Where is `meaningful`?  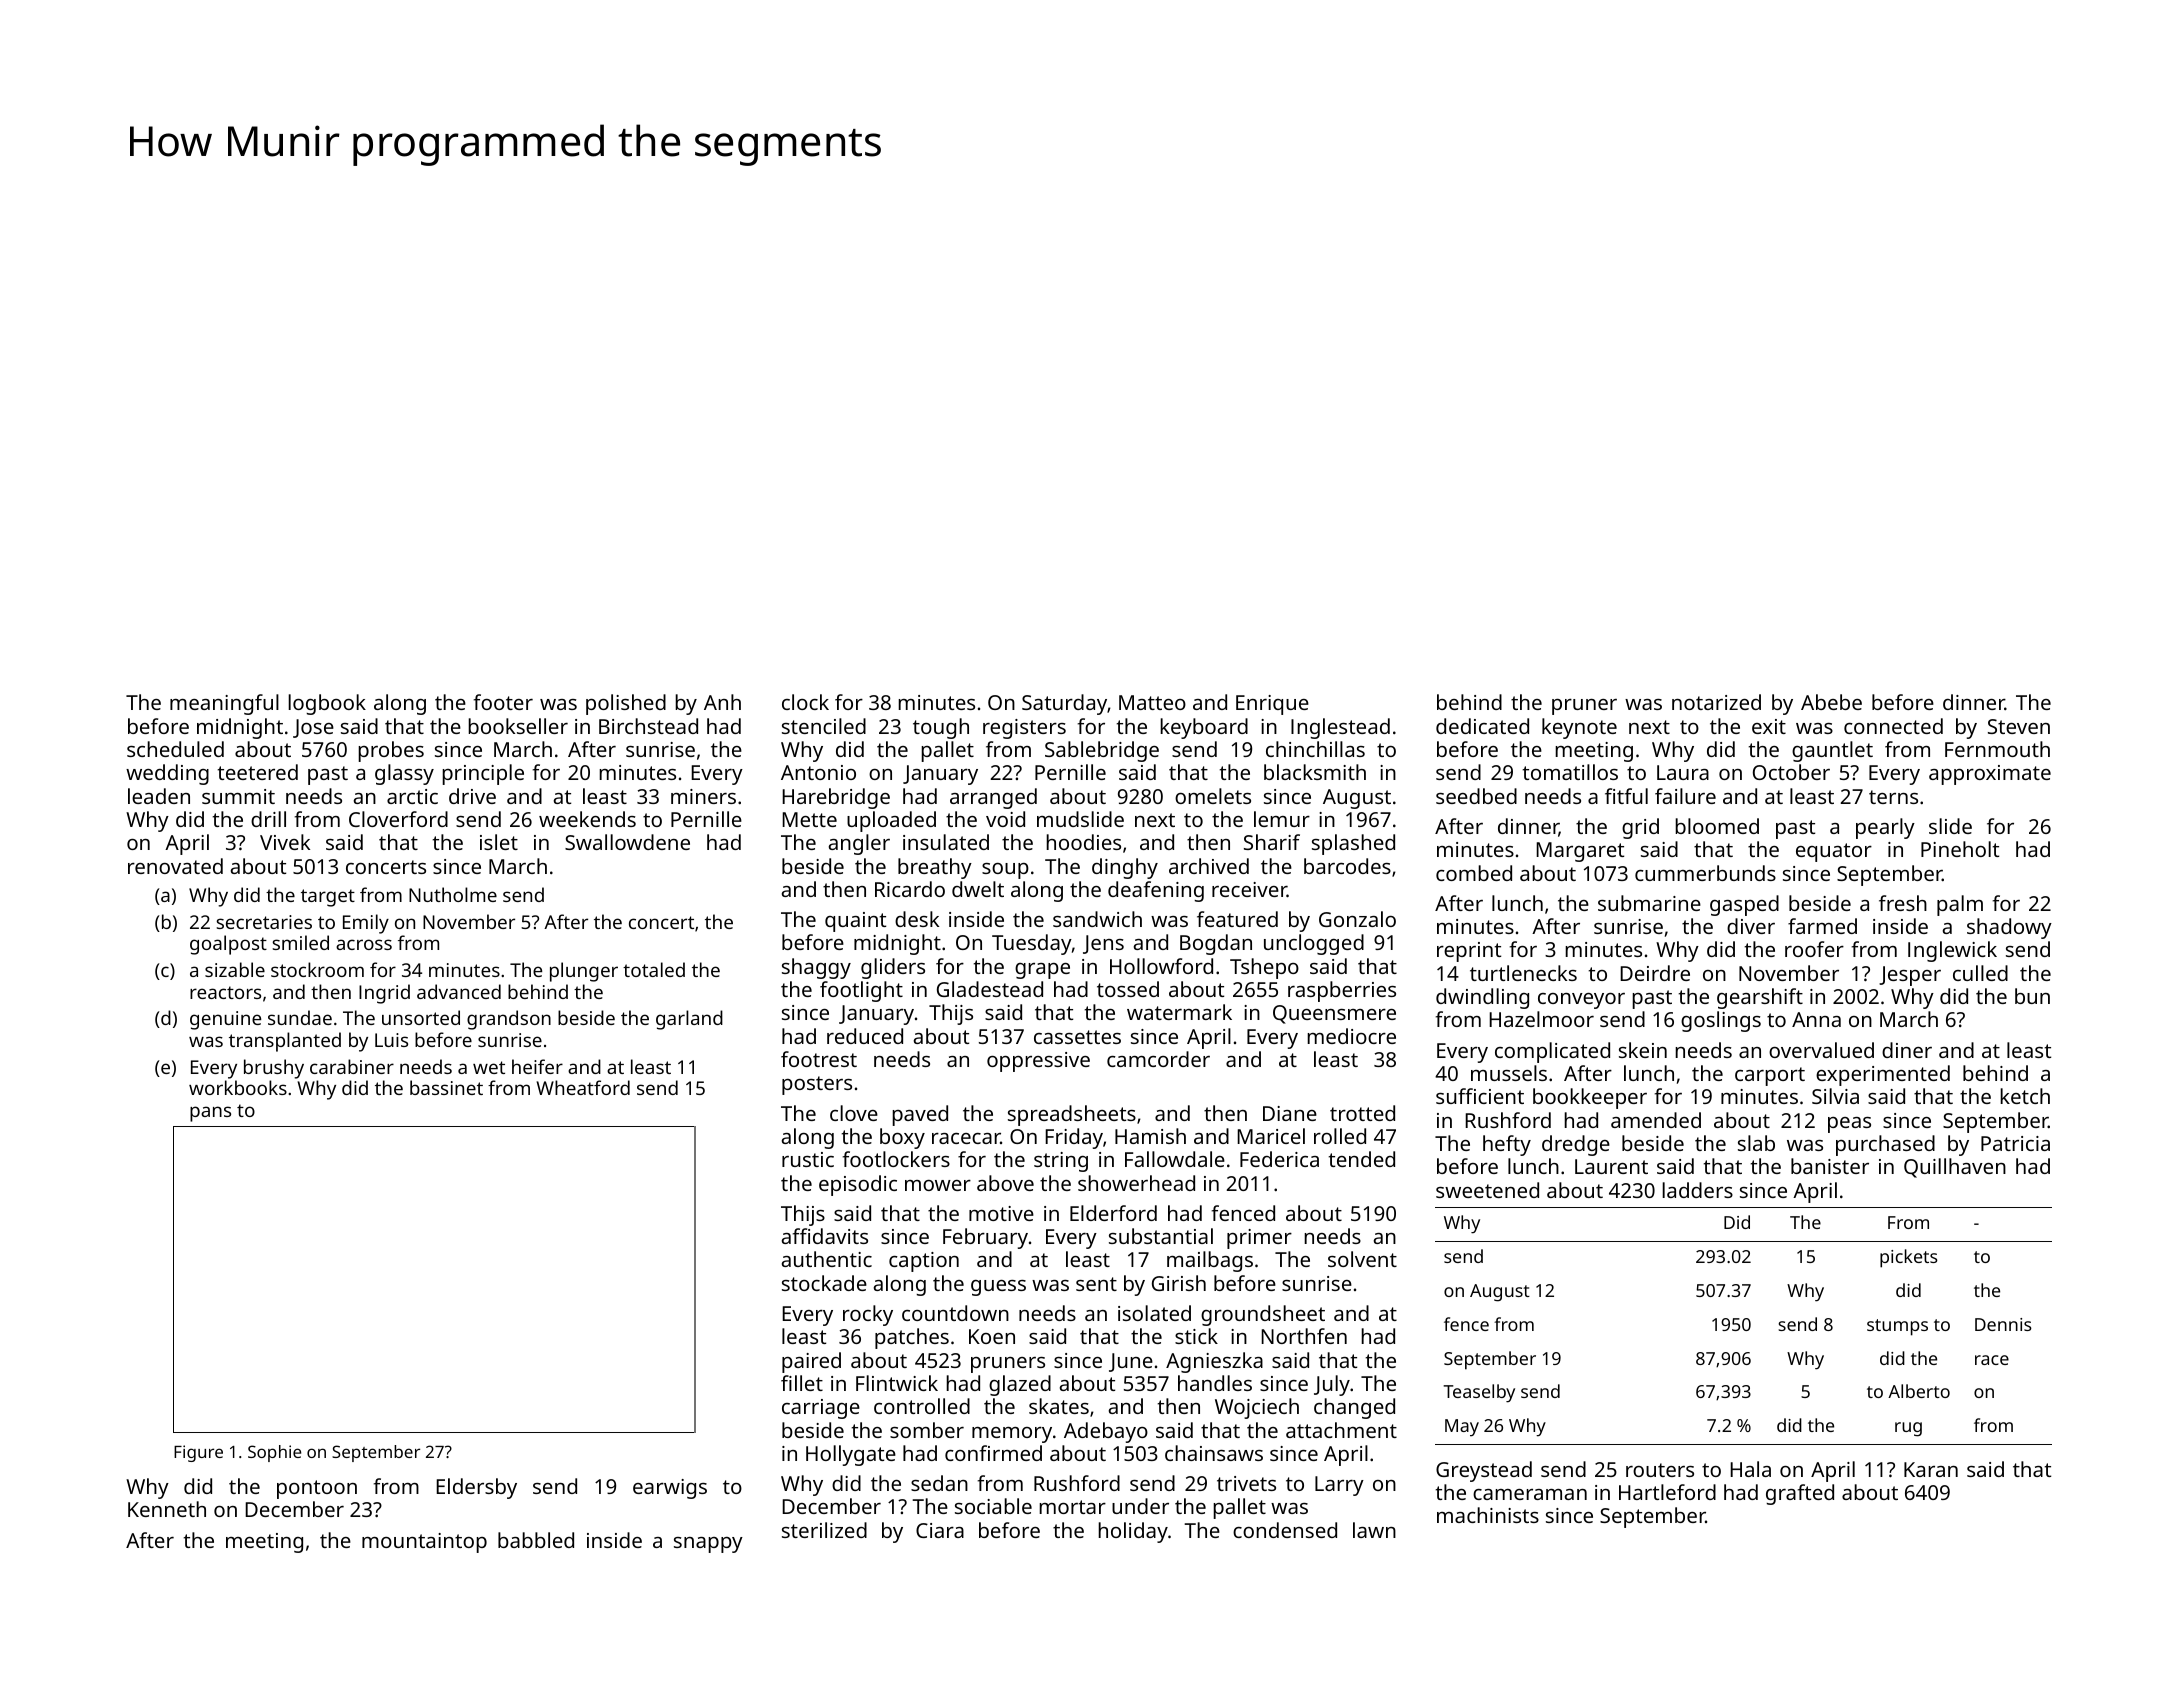
meaningful is located at coordinates (224, 704).
